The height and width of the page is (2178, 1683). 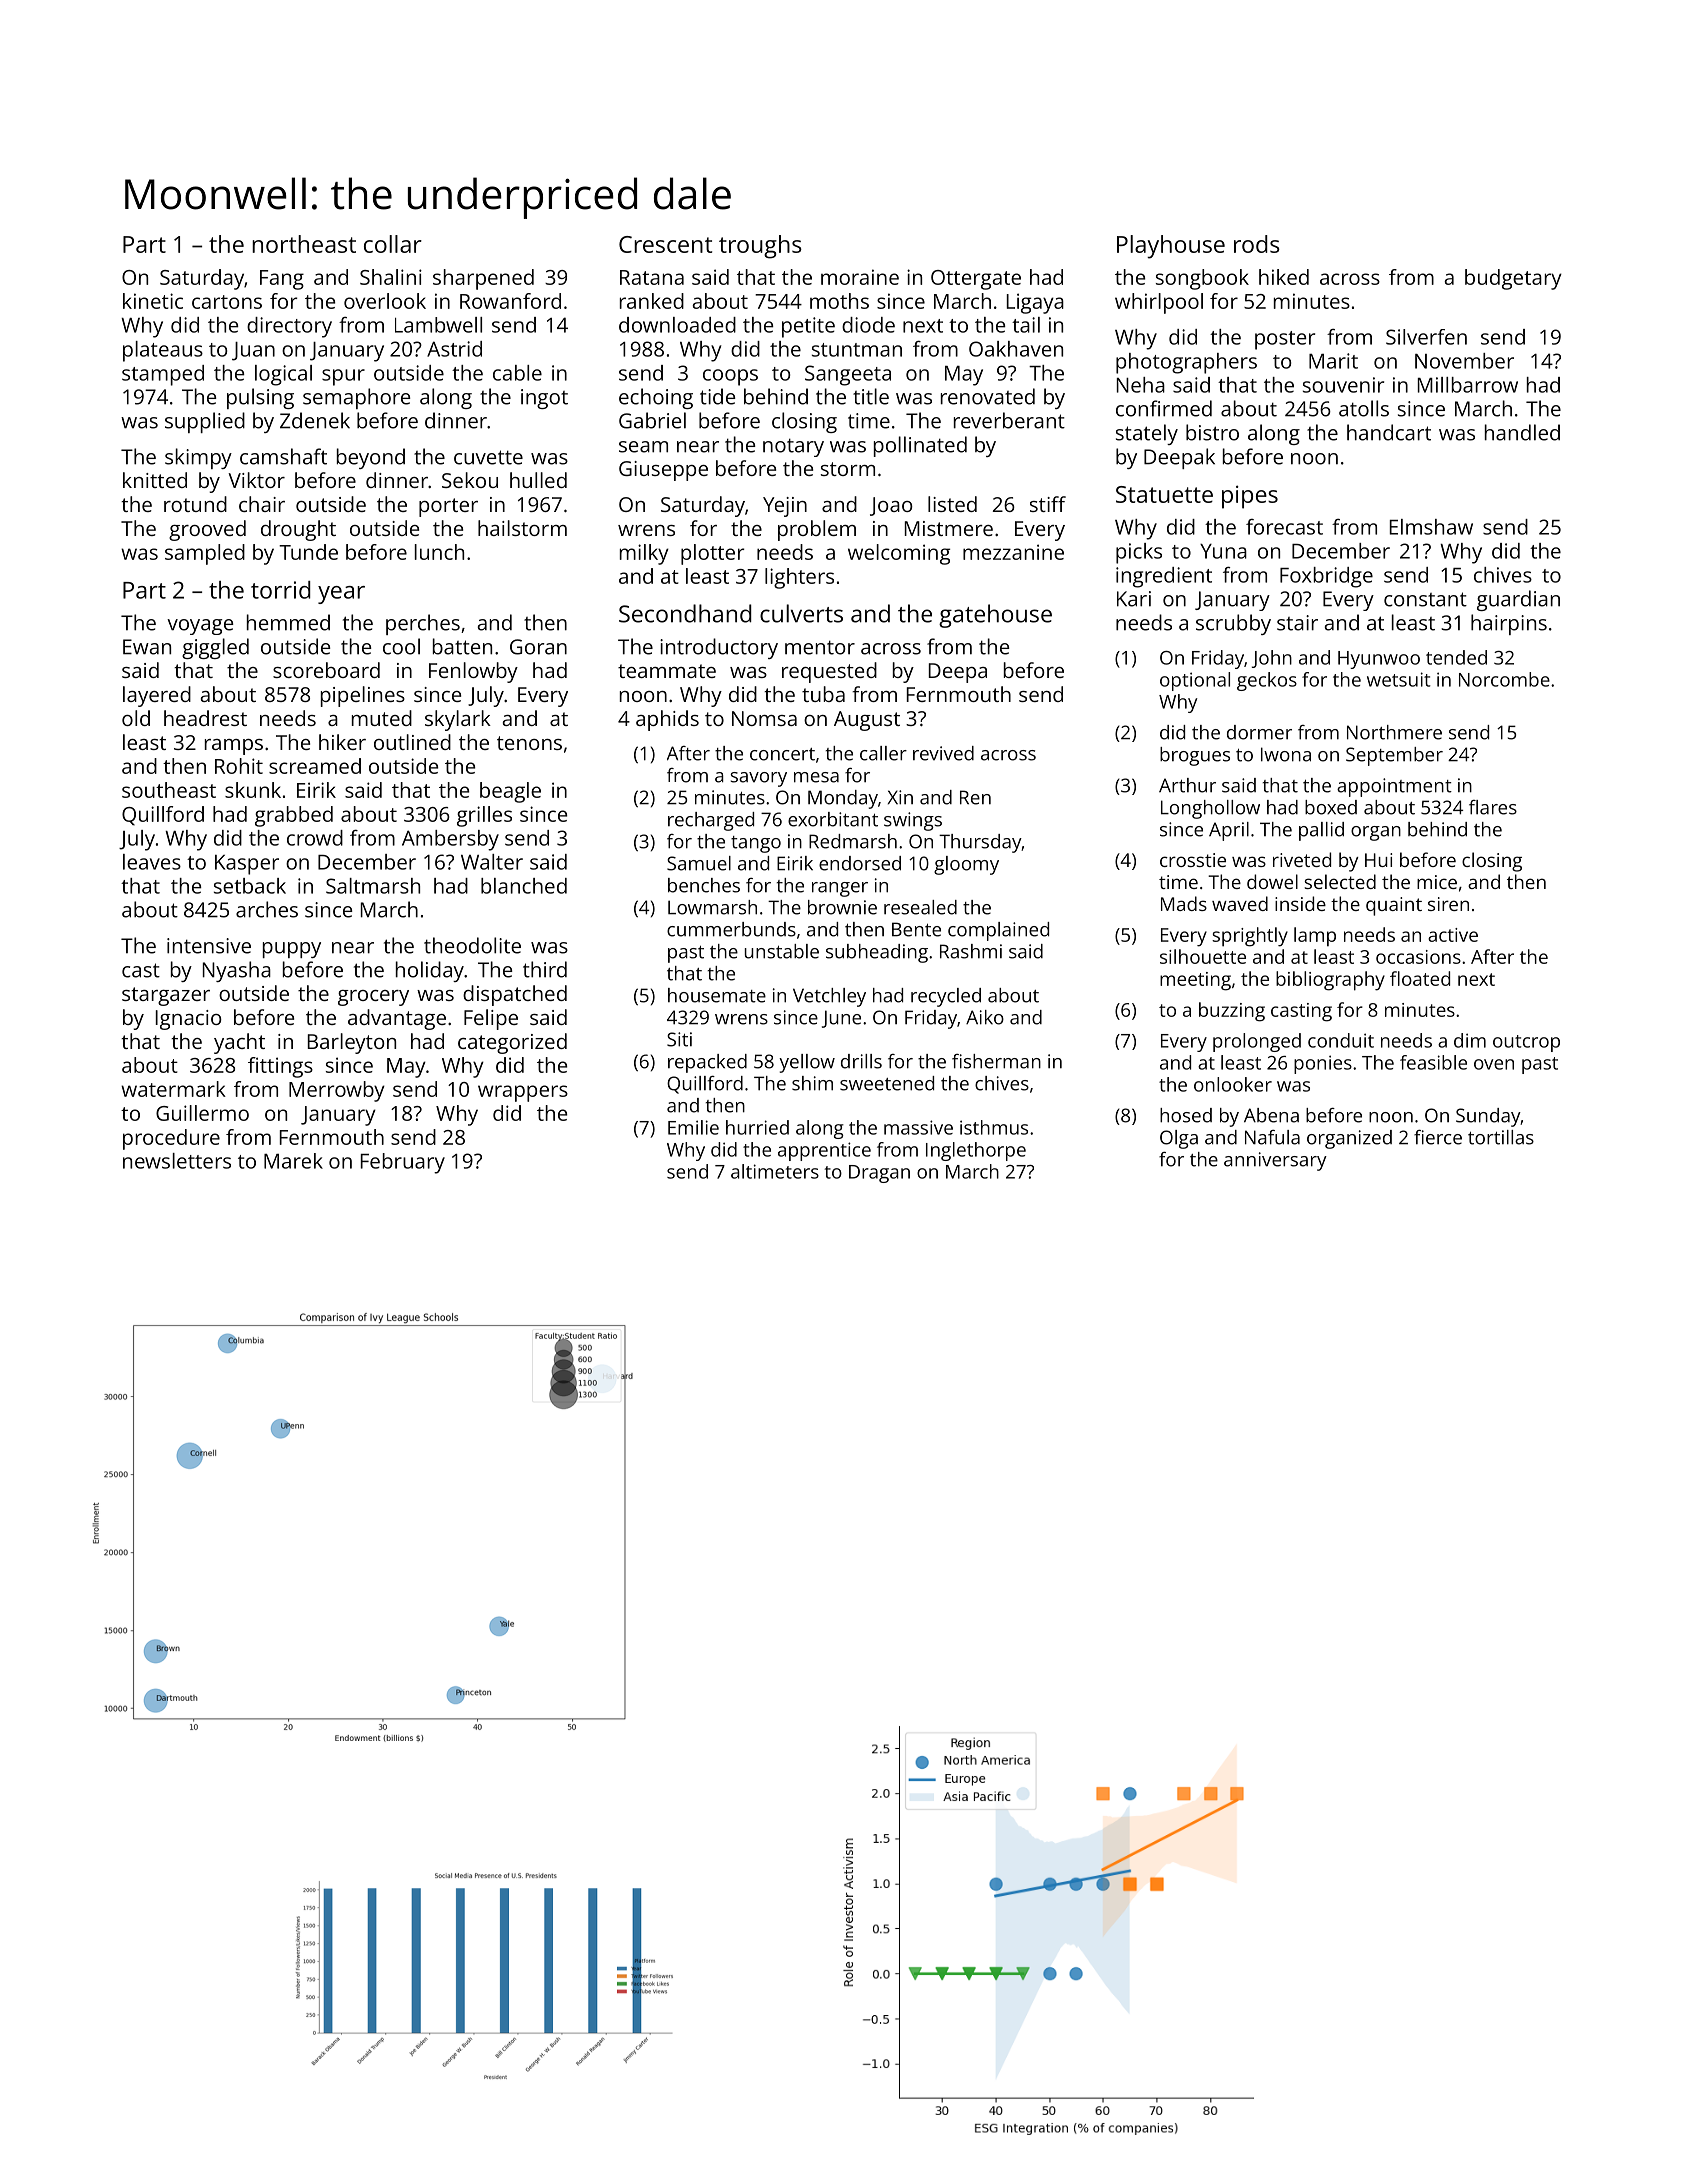 I want to click on flares, so click(x=1493, y=807).
